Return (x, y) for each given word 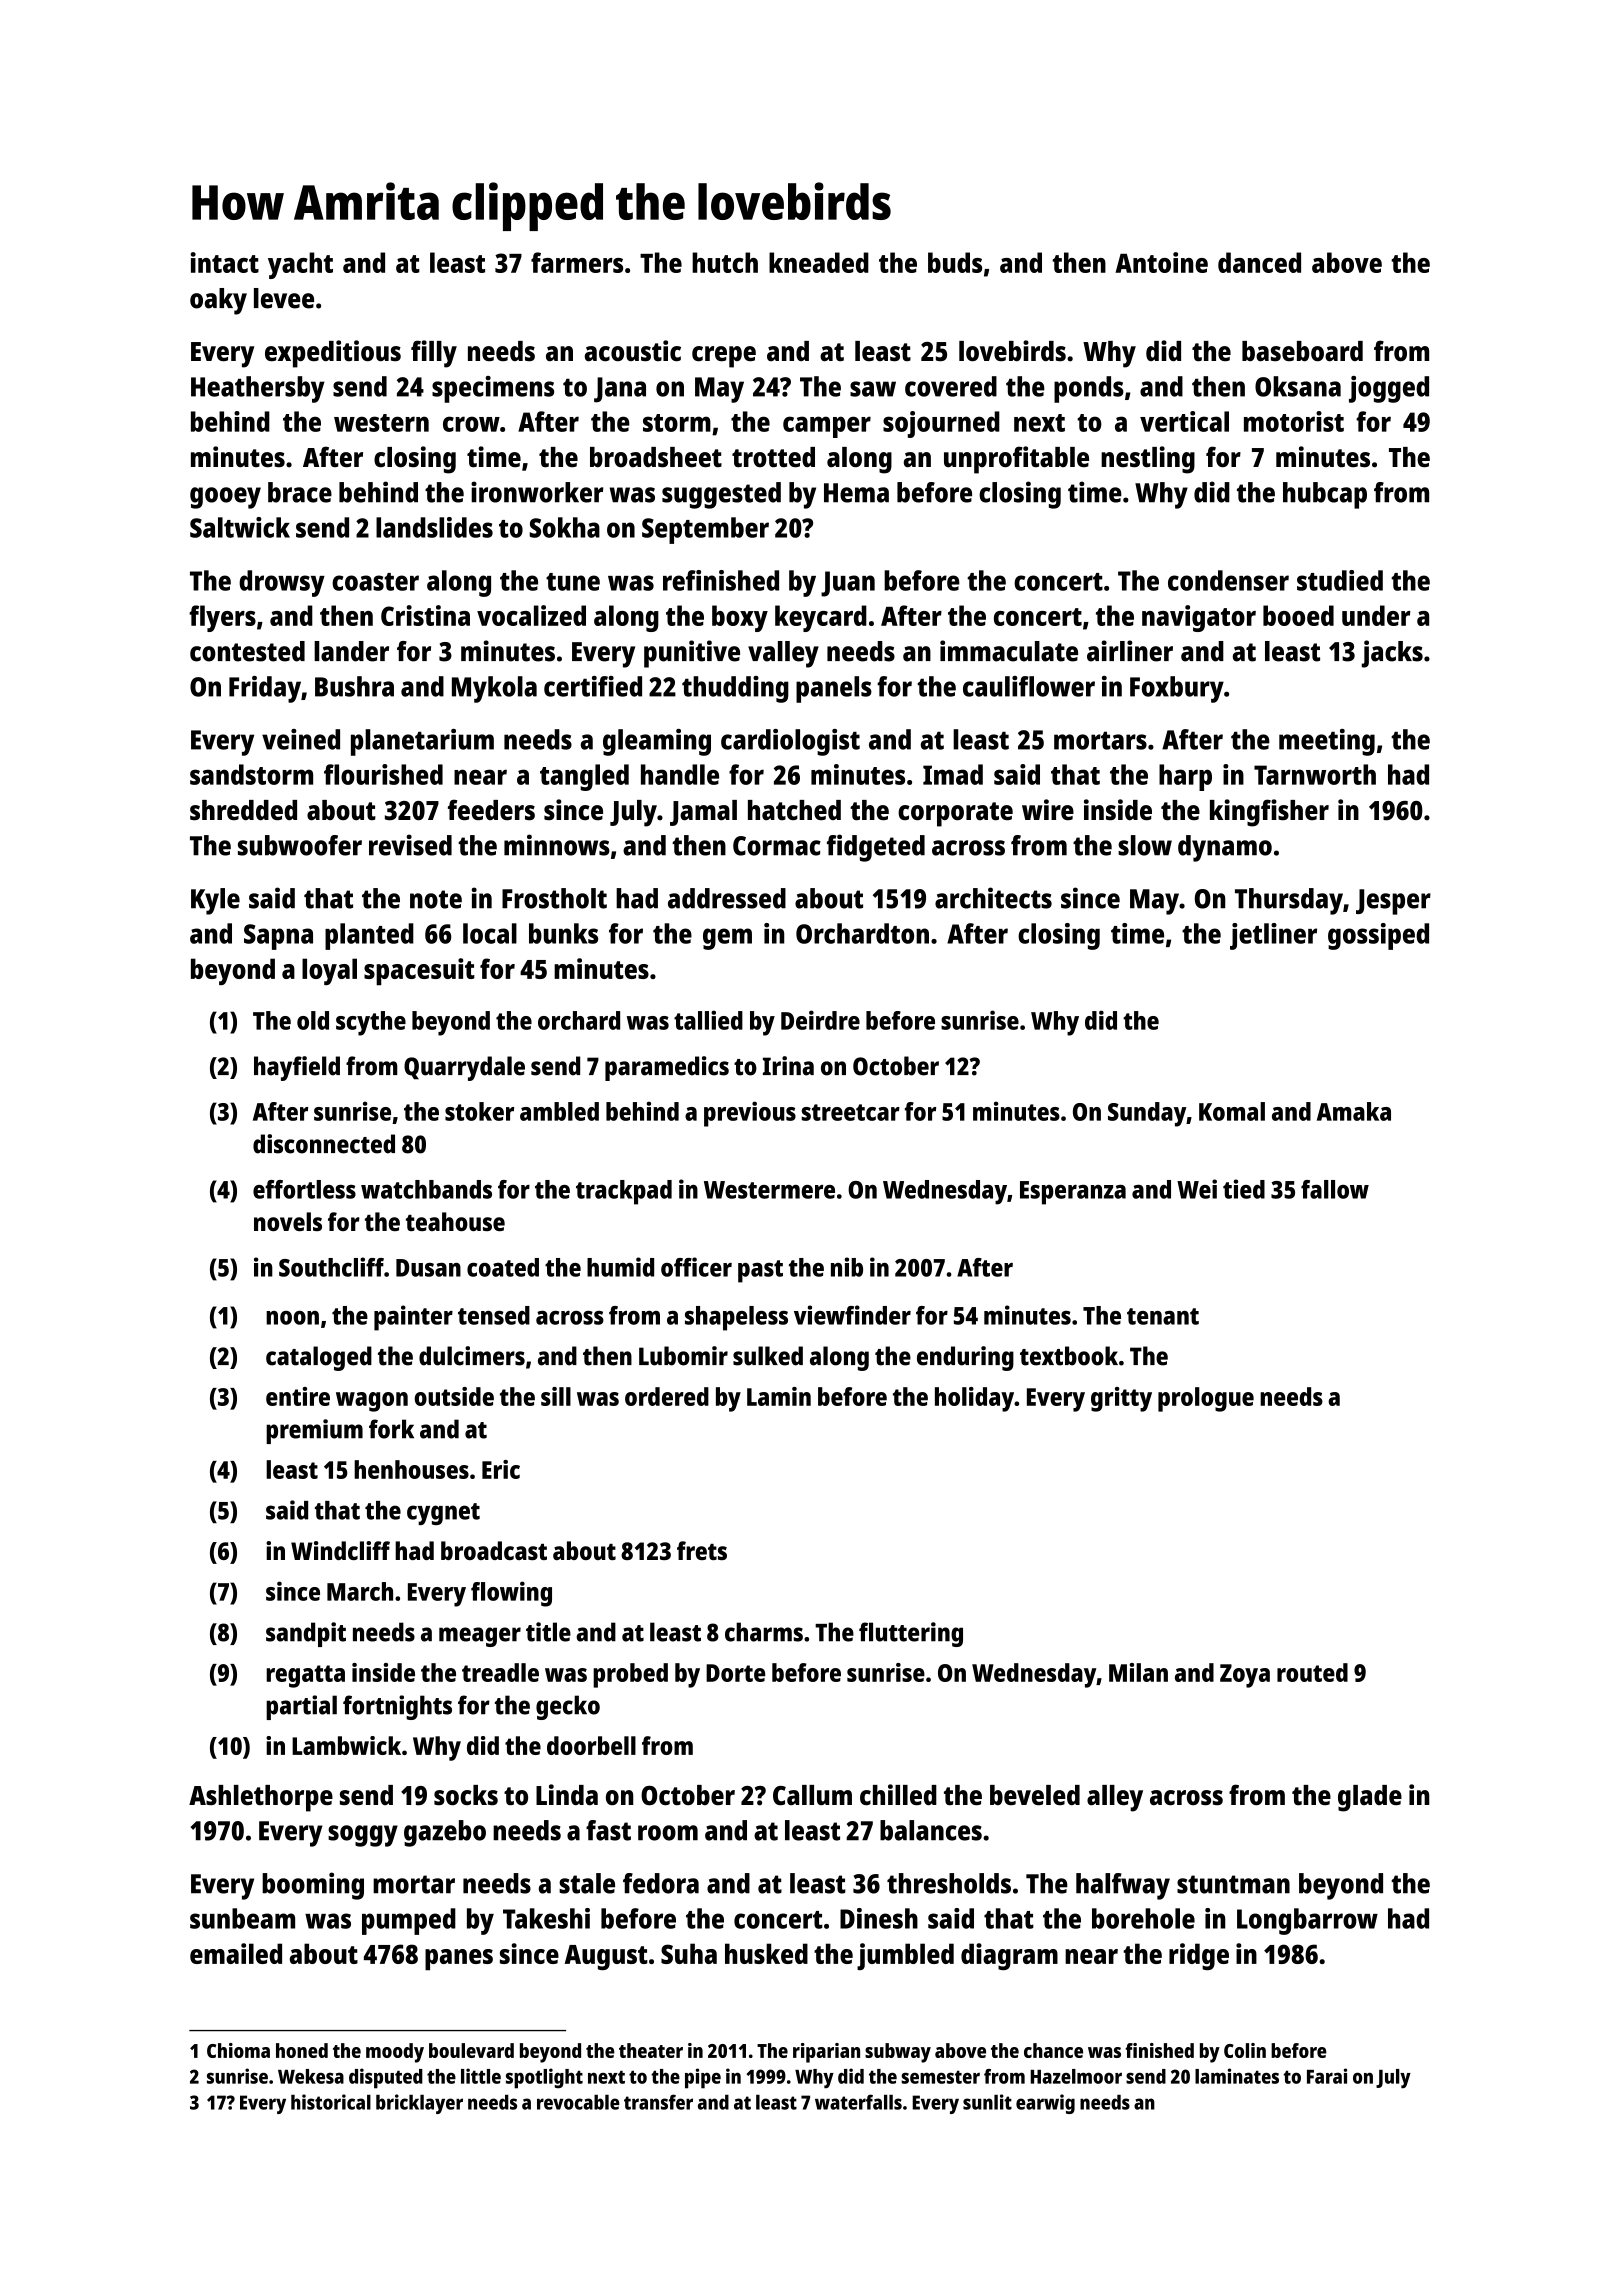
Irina (788, 1066)
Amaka (1354, 1111)
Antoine (1161, 262)
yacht (300, 265)
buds (955, 262)
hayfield (297, 1068)
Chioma (238, 2050)
